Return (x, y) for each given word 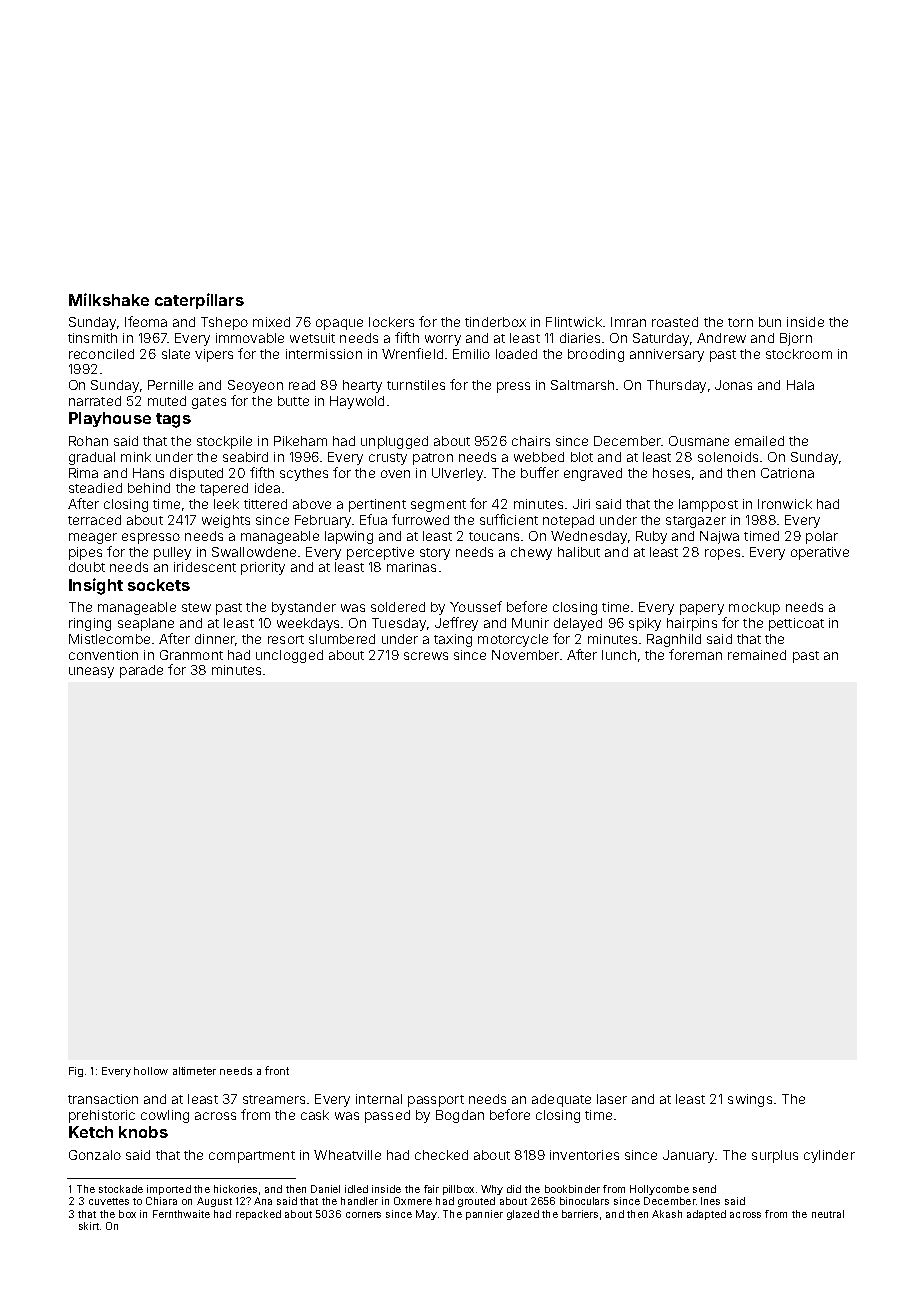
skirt (89, 1226)
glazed (523, 1215)
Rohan (88, 441)
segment (438, 506)
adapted (706, 1215)
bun (770, 322)
